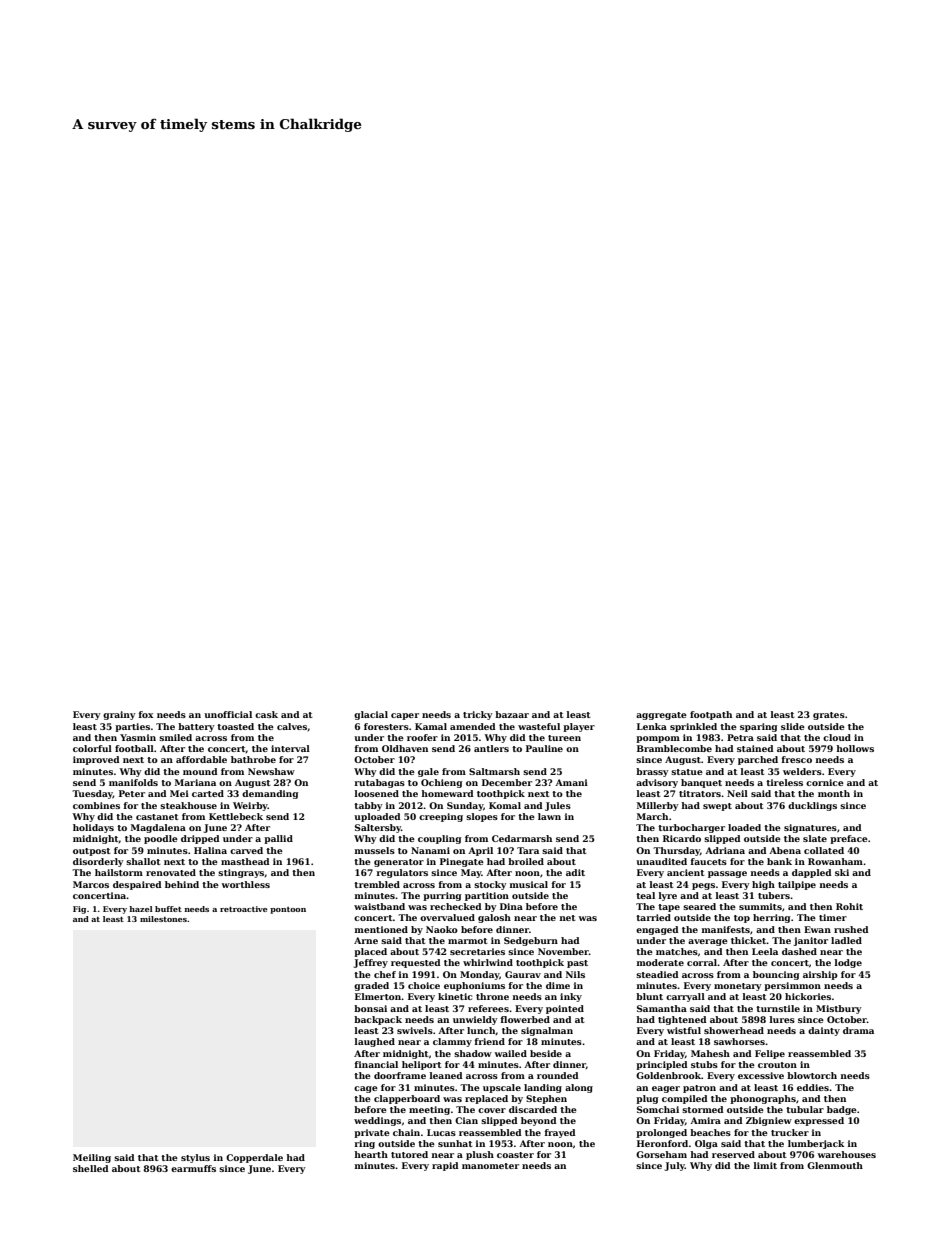  Describe the element at coordinates (490, 1166) in the document. I see `manometer` at that location.
